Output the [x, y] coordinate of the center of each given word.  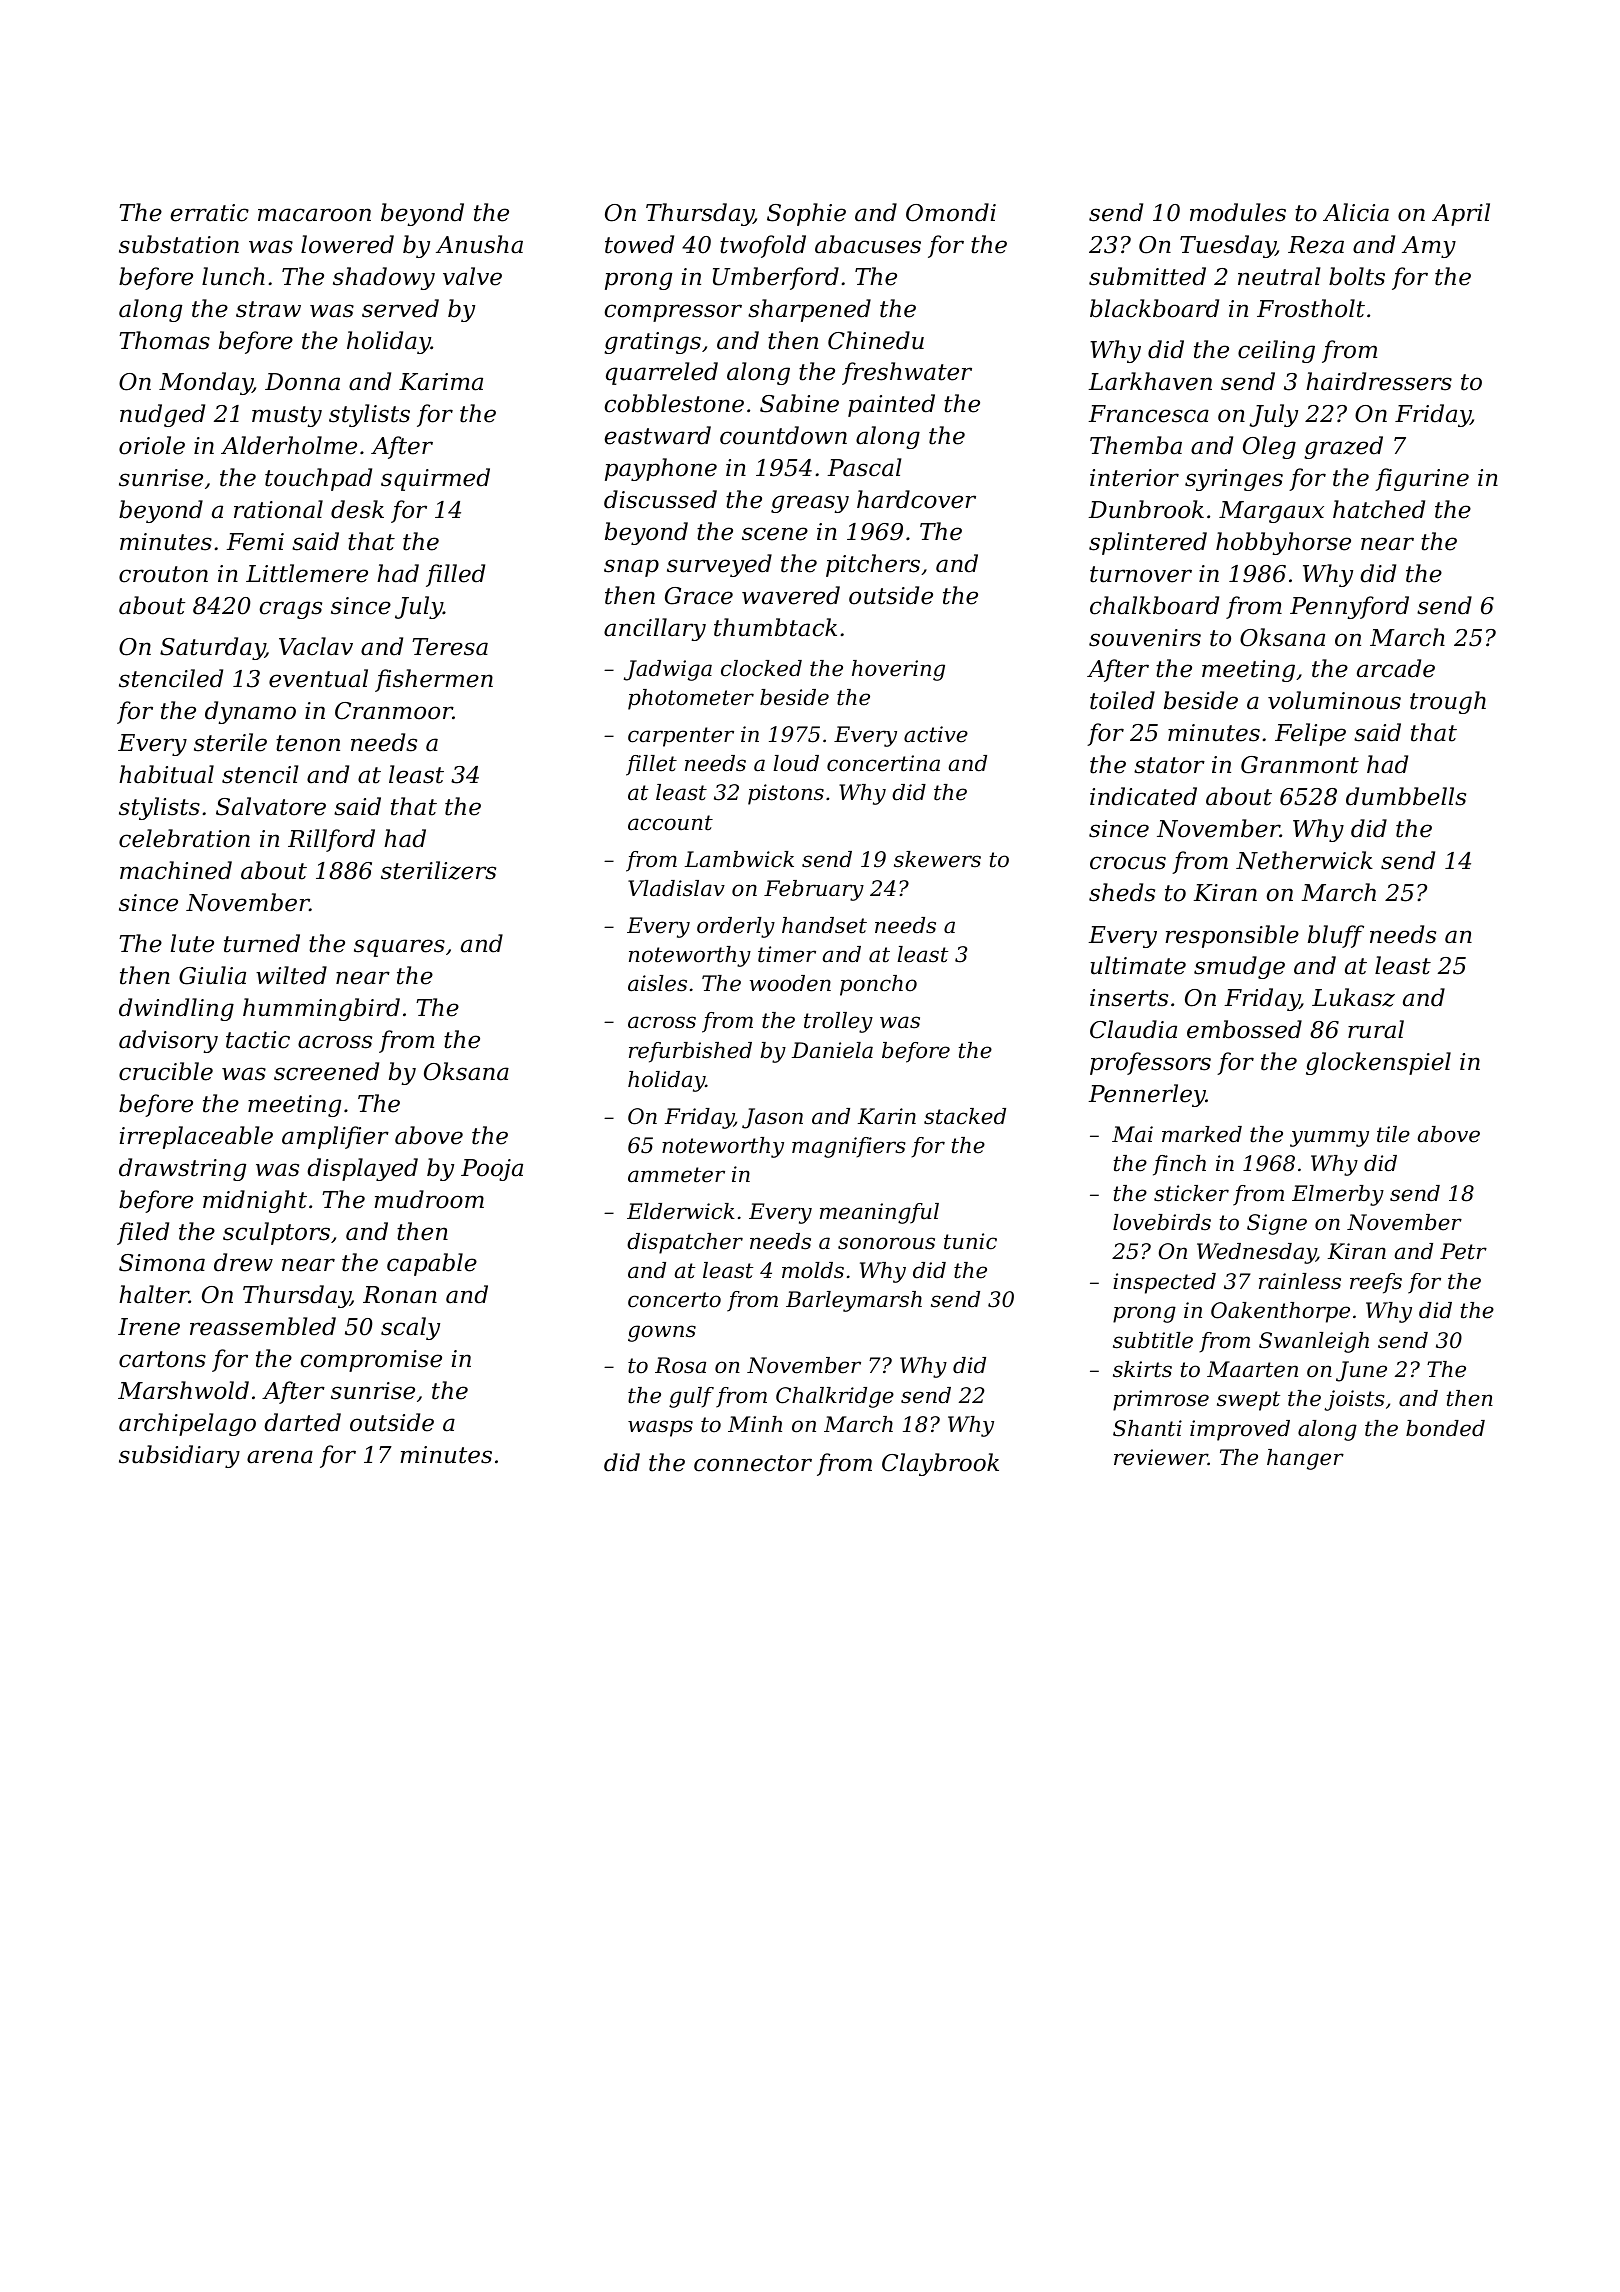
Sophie [806, 214]
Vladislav [676, 888]
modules [1238, 212]
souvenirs [1145, 638]
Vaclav [316, 646]
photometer [691, 699]
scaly [410, 1328]
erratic [210, 213]
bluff [1336, 936]
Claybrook [940, 1464]
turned [262, 943]
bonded [1445, 1428]
